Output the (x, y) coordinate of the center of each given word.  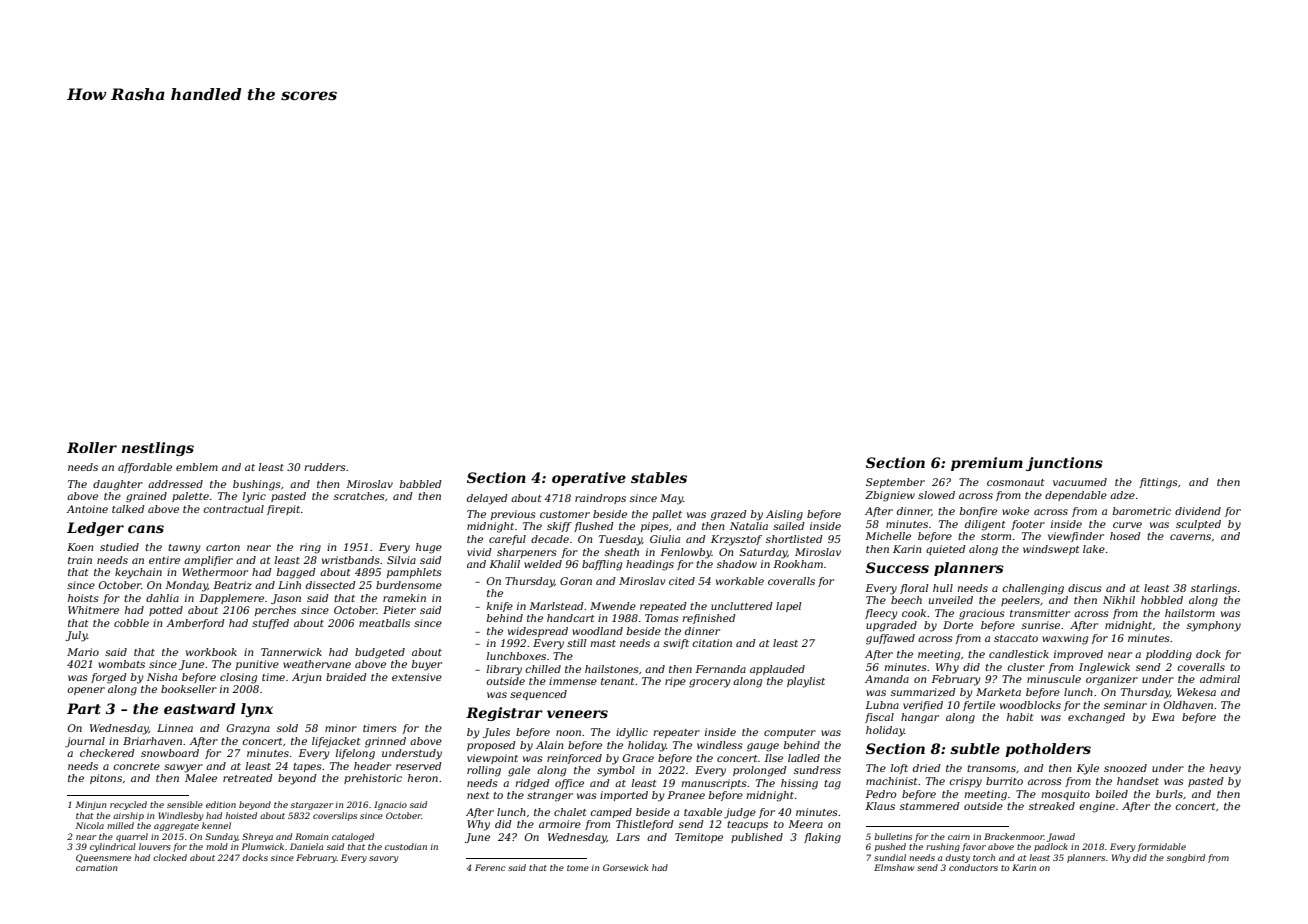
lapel (788, 607)
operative (589, 479)
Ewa (1163, 717)
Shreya (257, 837)
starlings (1214, 589)
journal (85, 742)
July (76, 636)
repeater (676, 733)
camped (611, 813)
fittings (1158, 483)
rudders (325, 467)
